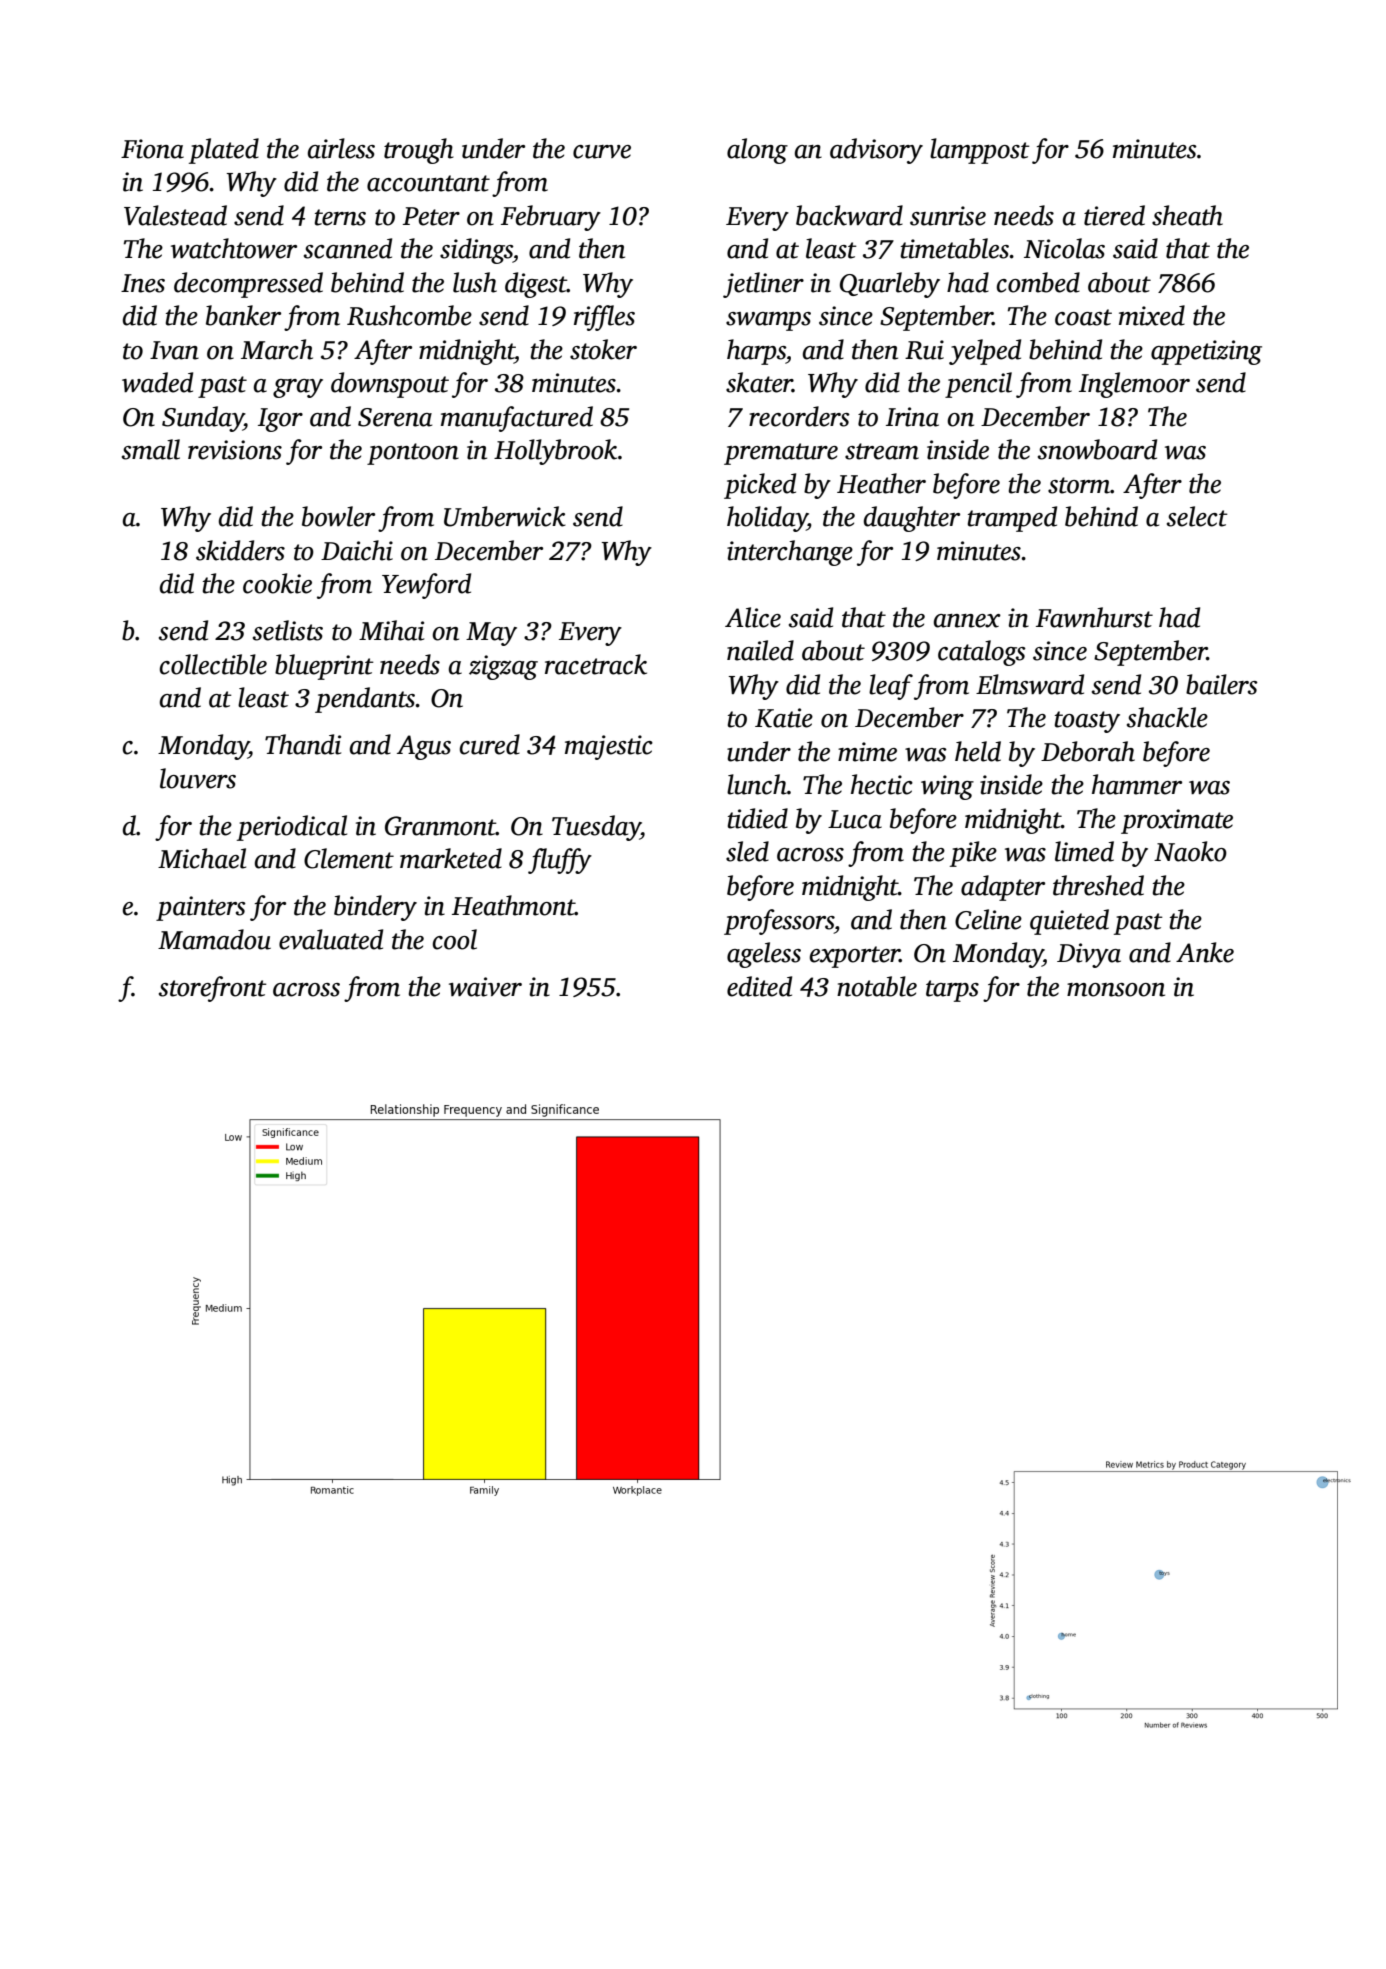 This document has height=1969, width=1386. What do you see at coordinates (340, 217) in the document?
I see `terns` at bounding box center [340, 217].
